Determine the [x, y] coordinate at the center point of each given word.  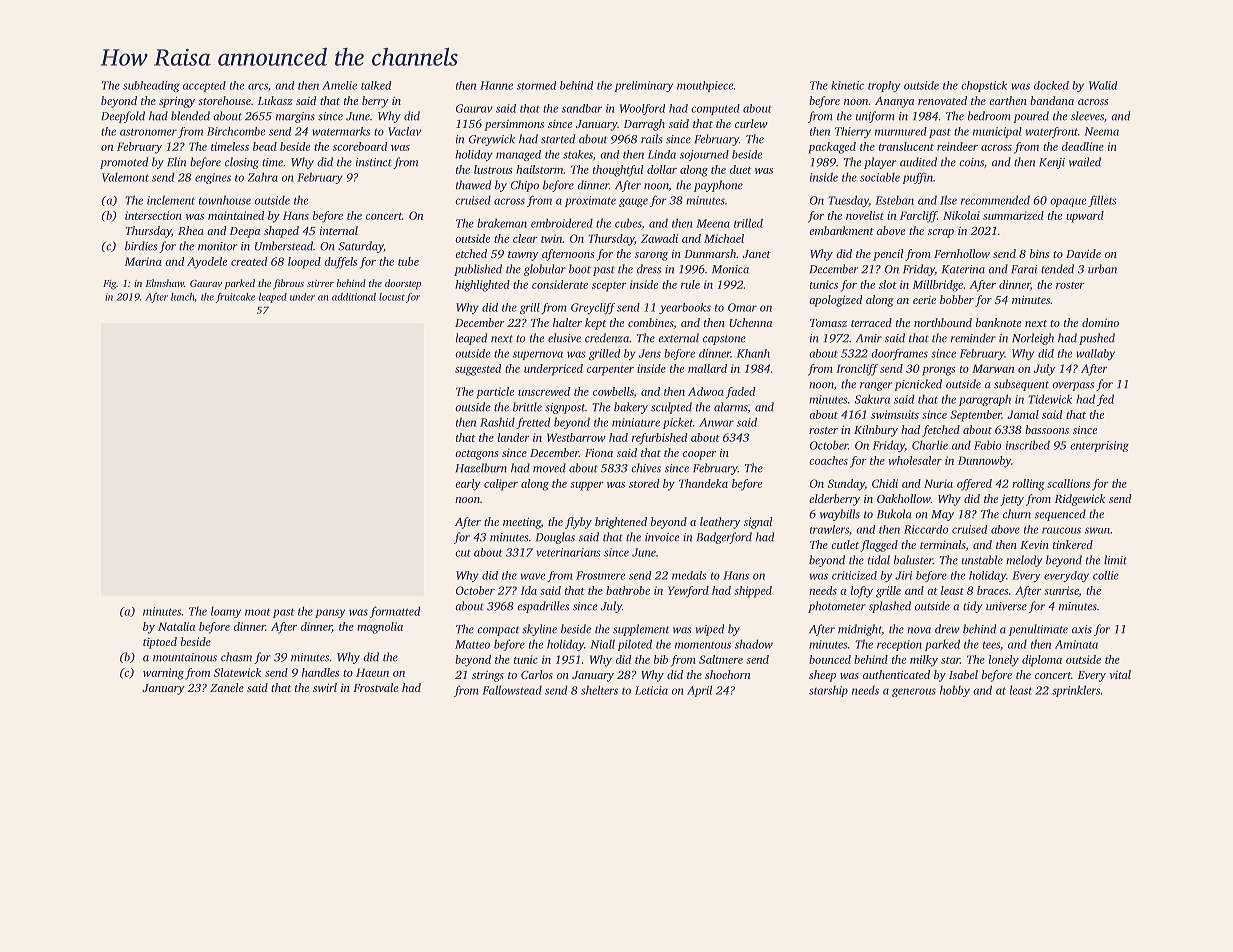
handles [320, 672]
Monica [730, 269]
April [699, 691]
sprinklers [1076, 691]
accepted [204, 86]
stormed [536, 85]
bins [1039, 253]
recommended [995, 200]
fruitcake [235, 298]
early [468, 485]
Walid [1103, 85]
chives [646, 468]
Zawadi [659, 238]
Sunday [846, 485]
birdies [141, 246]
